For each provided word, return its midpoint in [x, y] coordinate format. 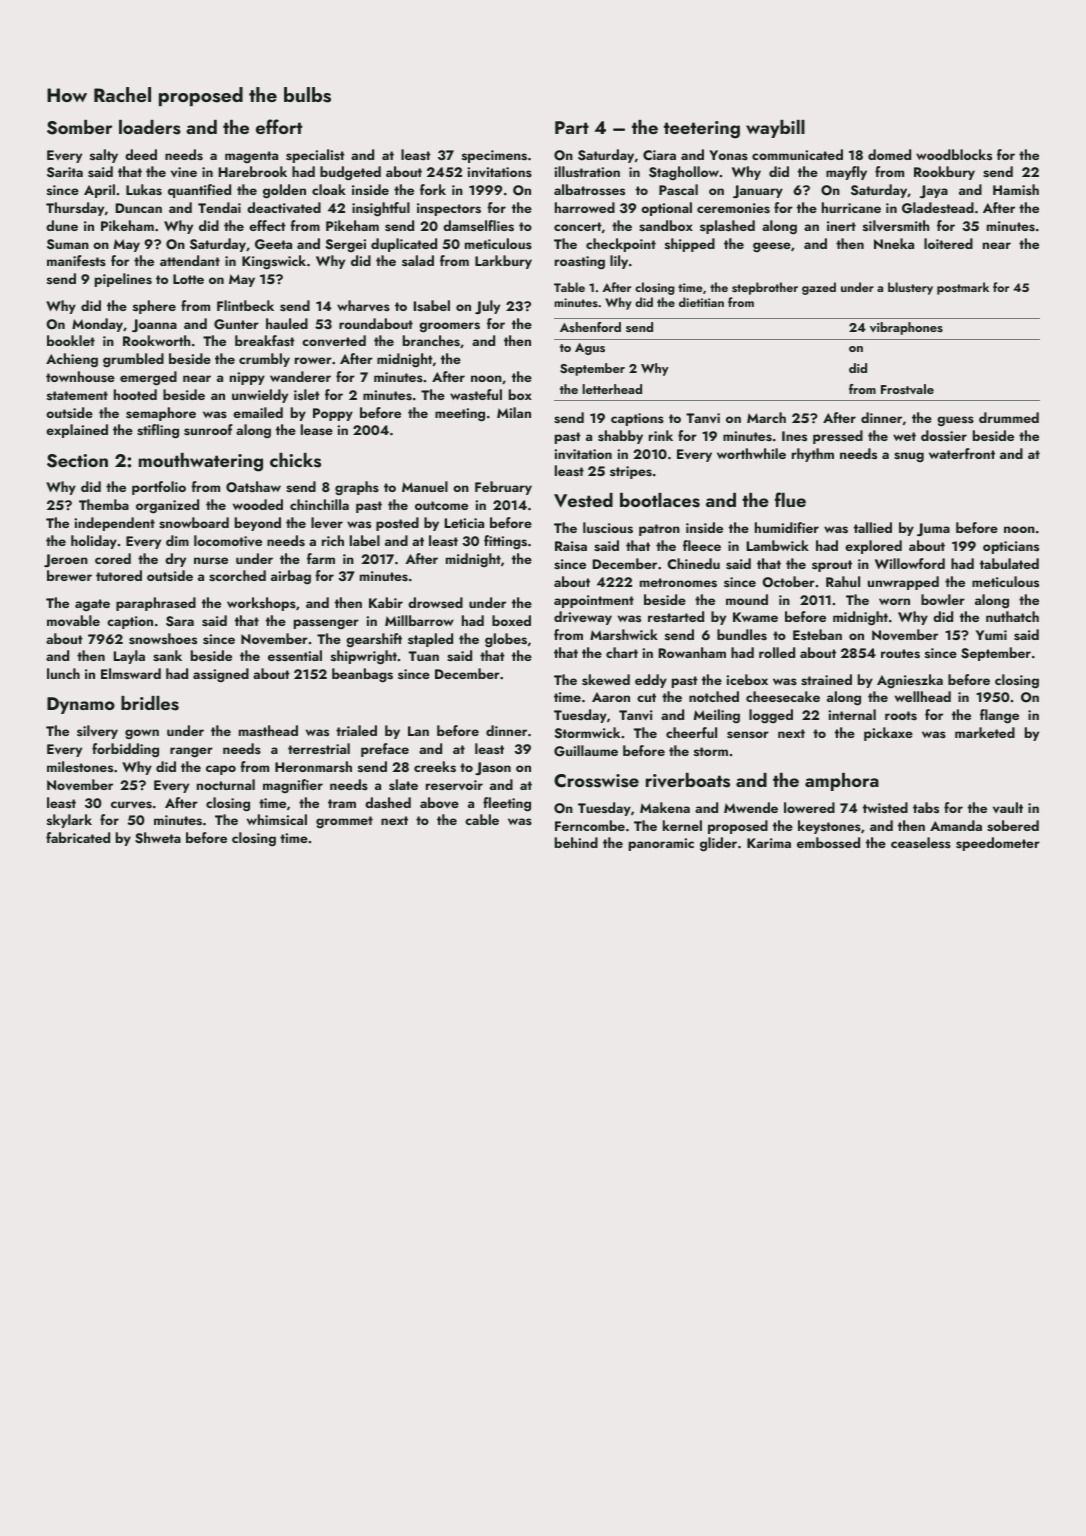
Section [77, 461]
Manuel [425, 486]
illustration [587, 172]
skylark [69, 821]
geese [772, 247]
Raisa [571, 546]
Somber [79, 127]
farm [321, 558]
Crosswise [596, 781]
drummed [1009, 417]
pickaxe [888, 734]
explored [873, 547]
